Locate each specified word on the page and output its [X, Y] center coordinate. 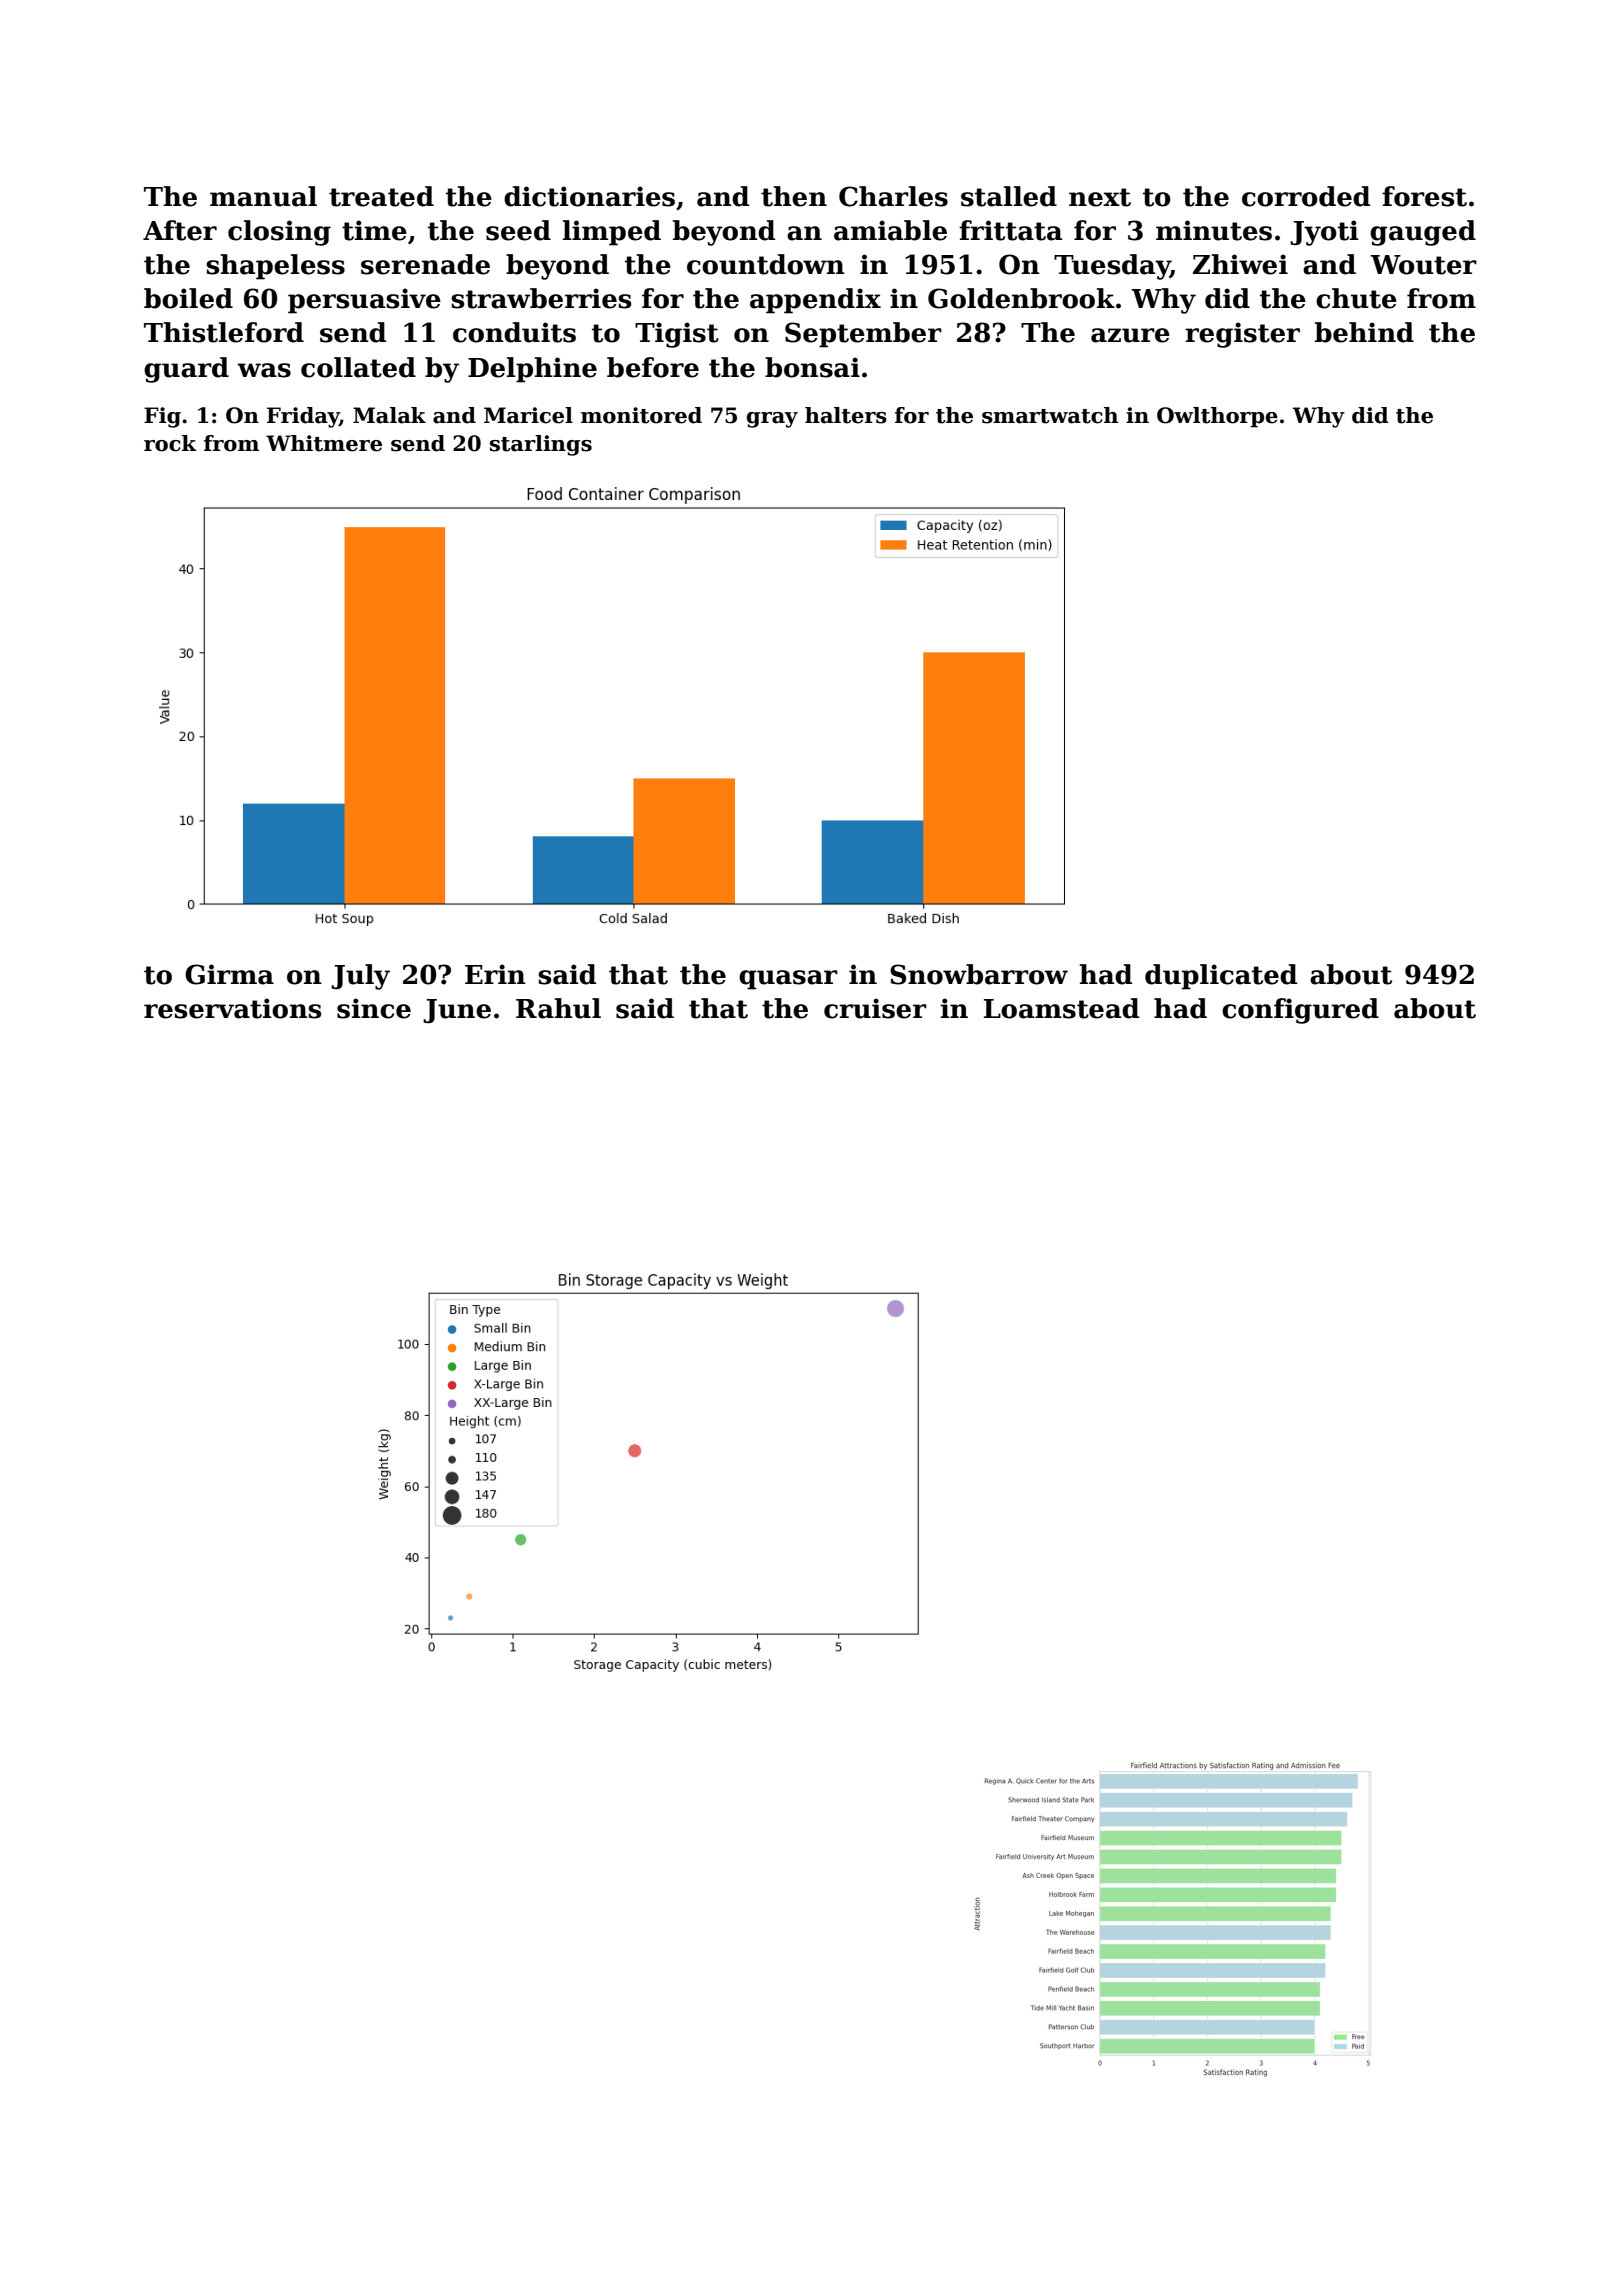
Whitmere [324, 443]
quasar [788, 980]
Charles [893, 196]
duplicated [1221, 977]
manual [263, 196]
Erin [495, 974]
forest [1424, 196]
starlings [541, 445]
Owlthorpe [1217, 417]
